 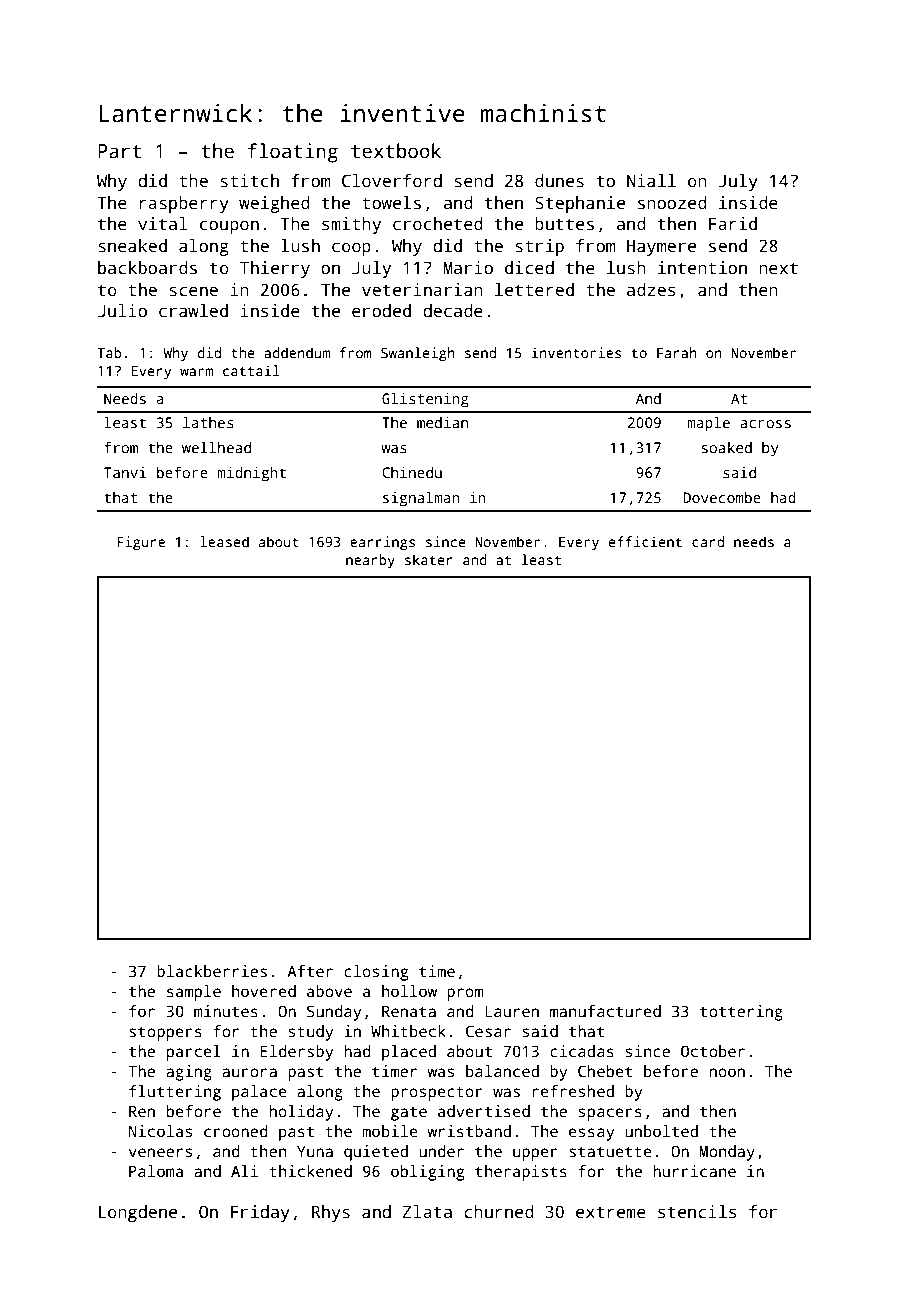 What do you see at coordinates (138, 1213) in the page?
I see `Longdene` at bounding box center [138, 1213].
